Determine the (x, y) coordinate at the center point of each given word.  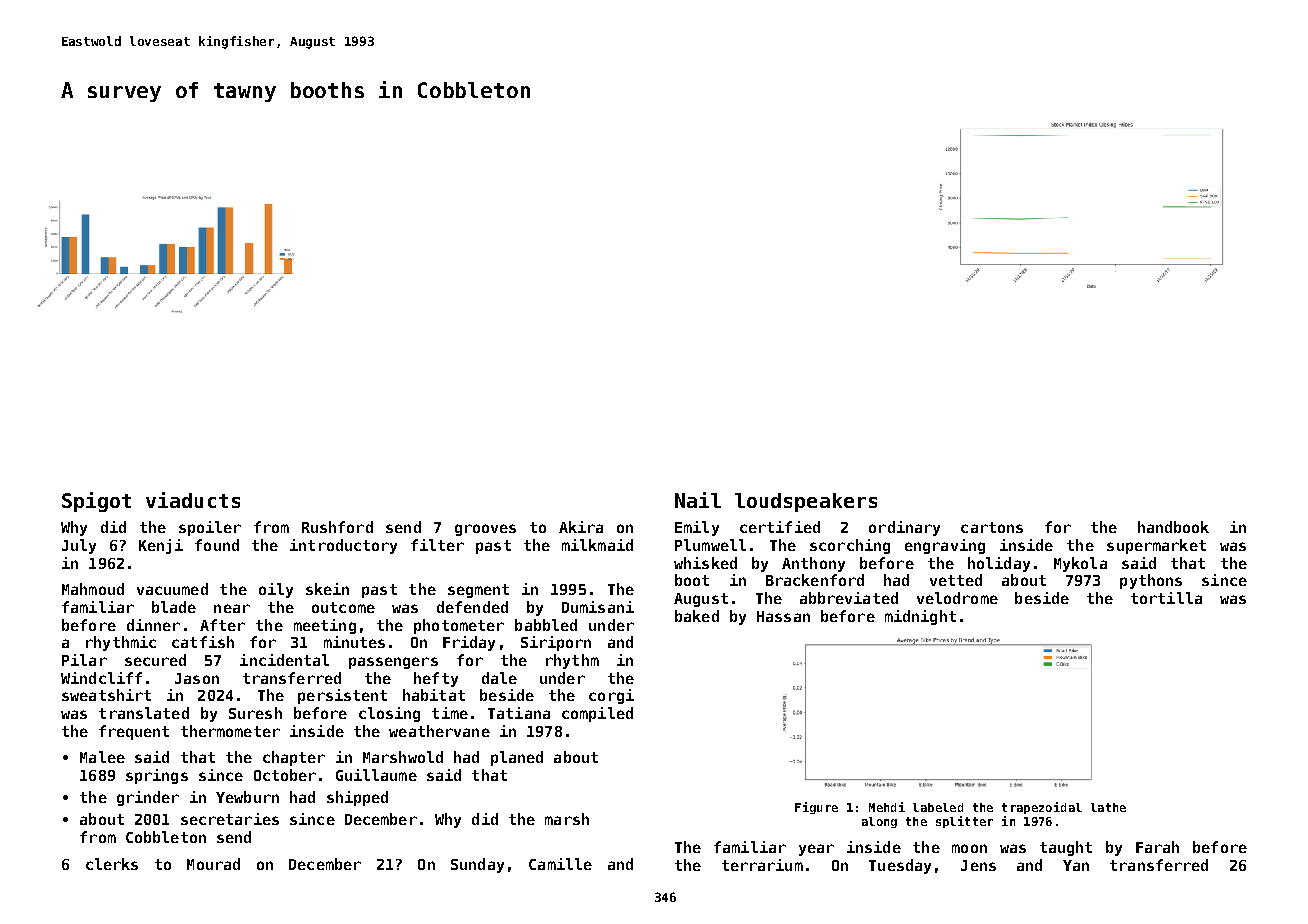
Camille (560, 864)
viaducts (193, 500)
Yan (1076, 865)
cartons (992, 527)
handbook (1173, 527)
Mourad (213, 864)
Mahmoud (93, 589)
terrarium (762, 865)
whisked (705, 563)
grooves (485, 530)
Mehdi (887, 807)
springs (157, 776)
